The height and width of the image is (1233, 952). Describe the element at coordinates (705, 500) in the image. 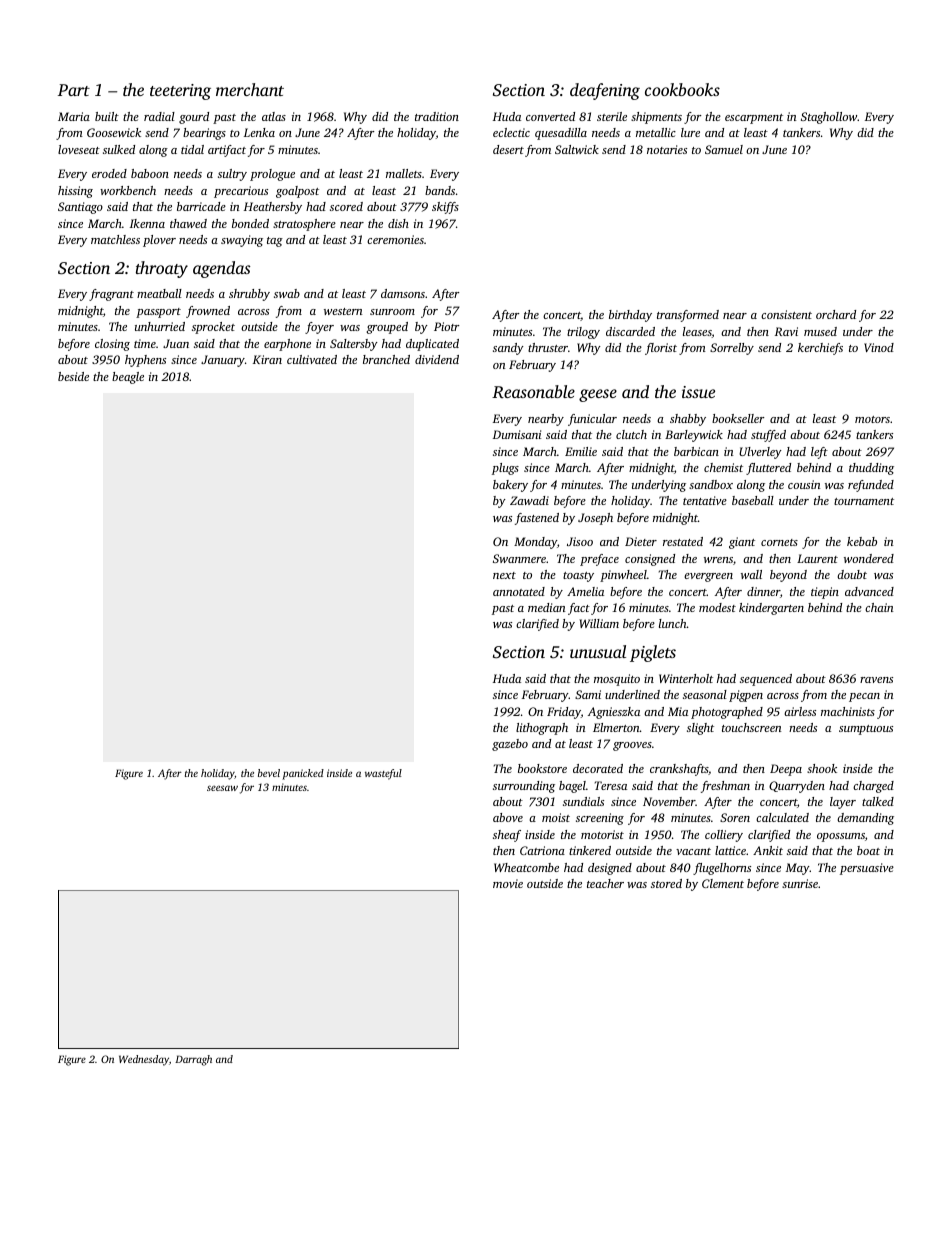

I see `tentative` at that location.
